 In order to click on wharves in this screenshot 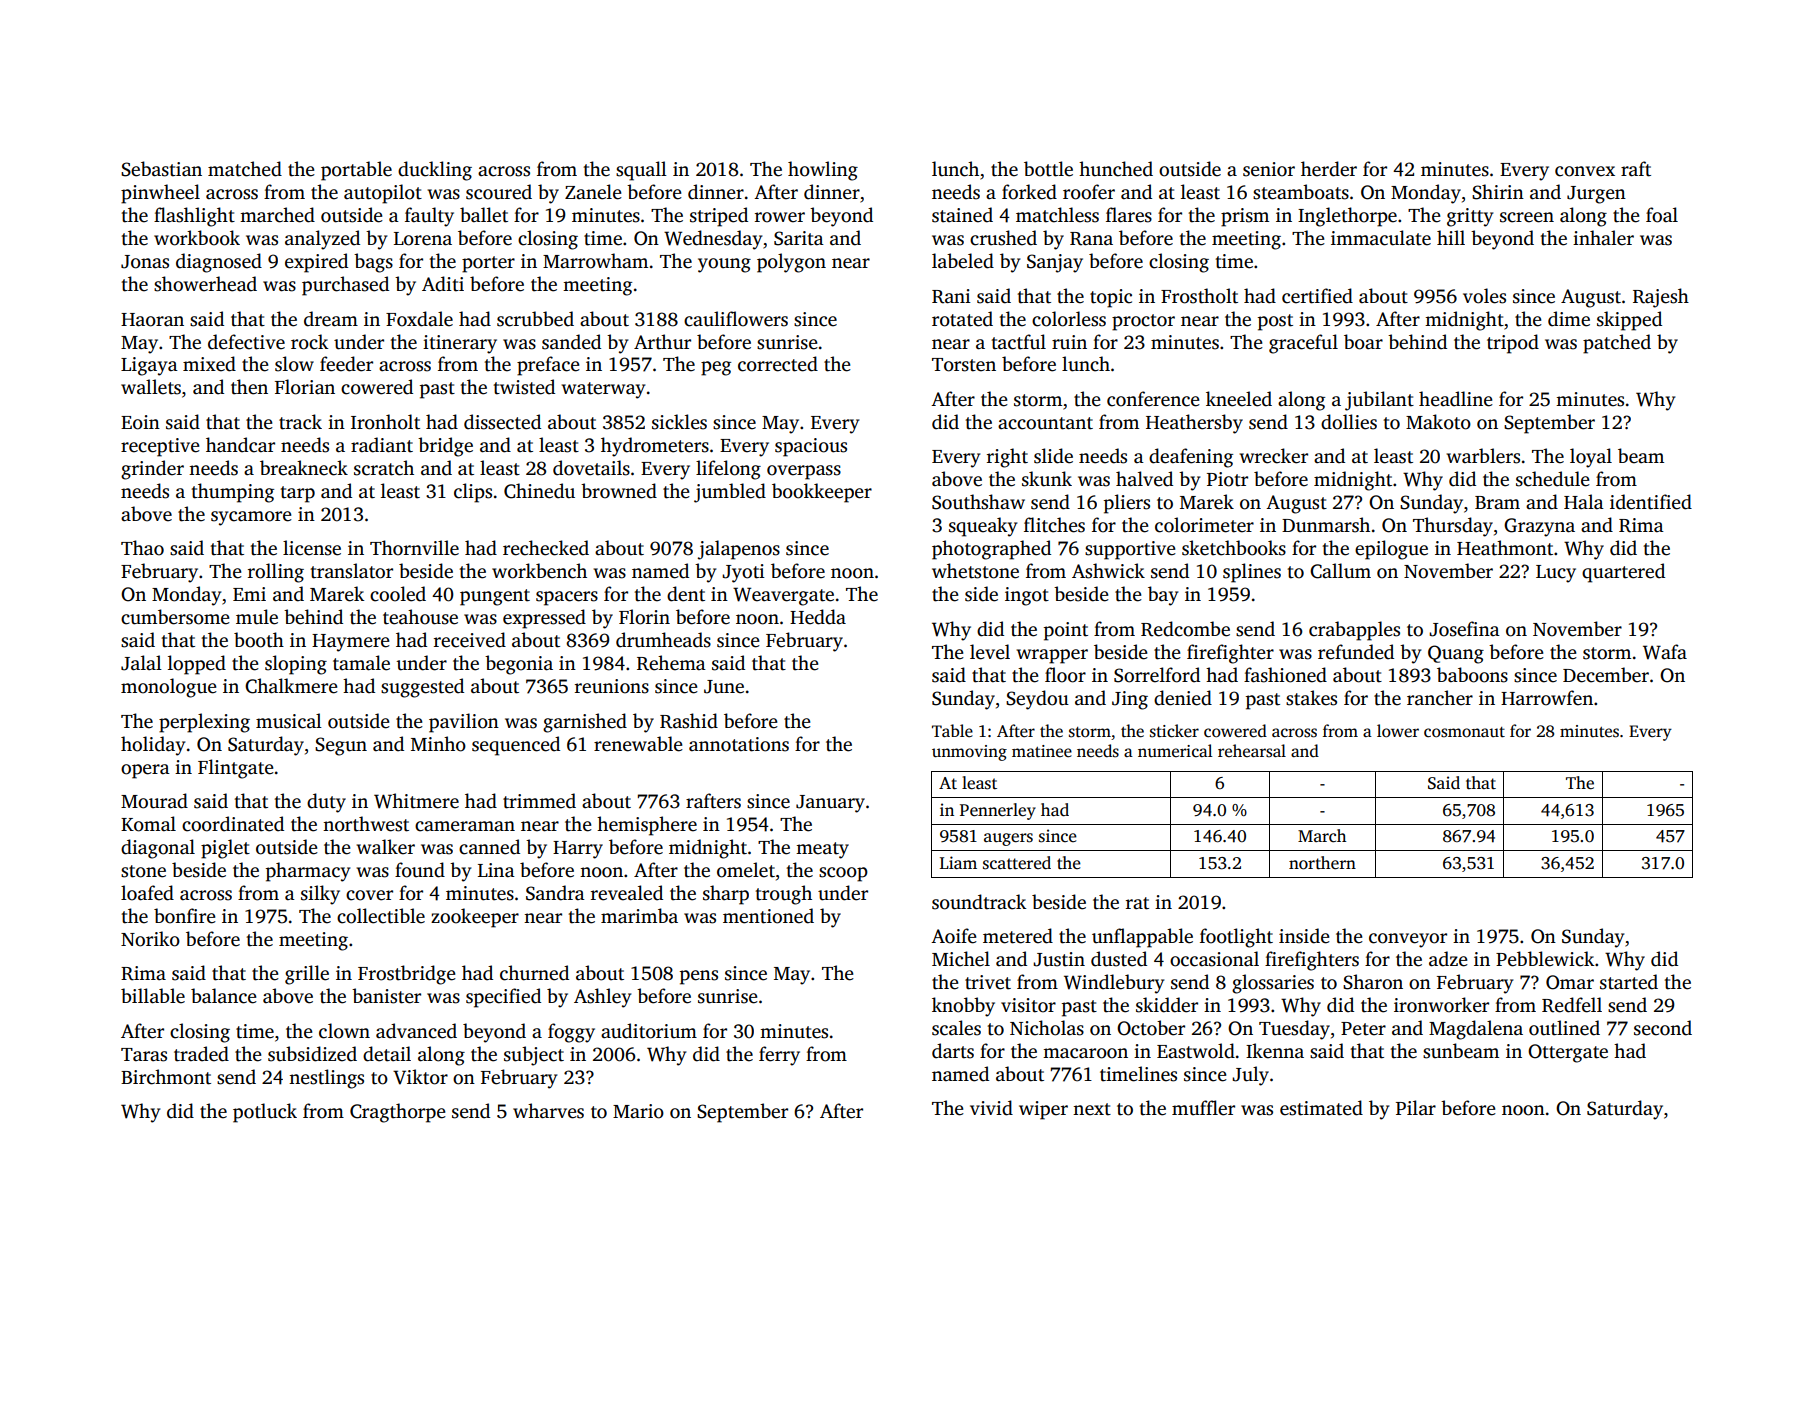, I will do `click(548, 1111)`.
